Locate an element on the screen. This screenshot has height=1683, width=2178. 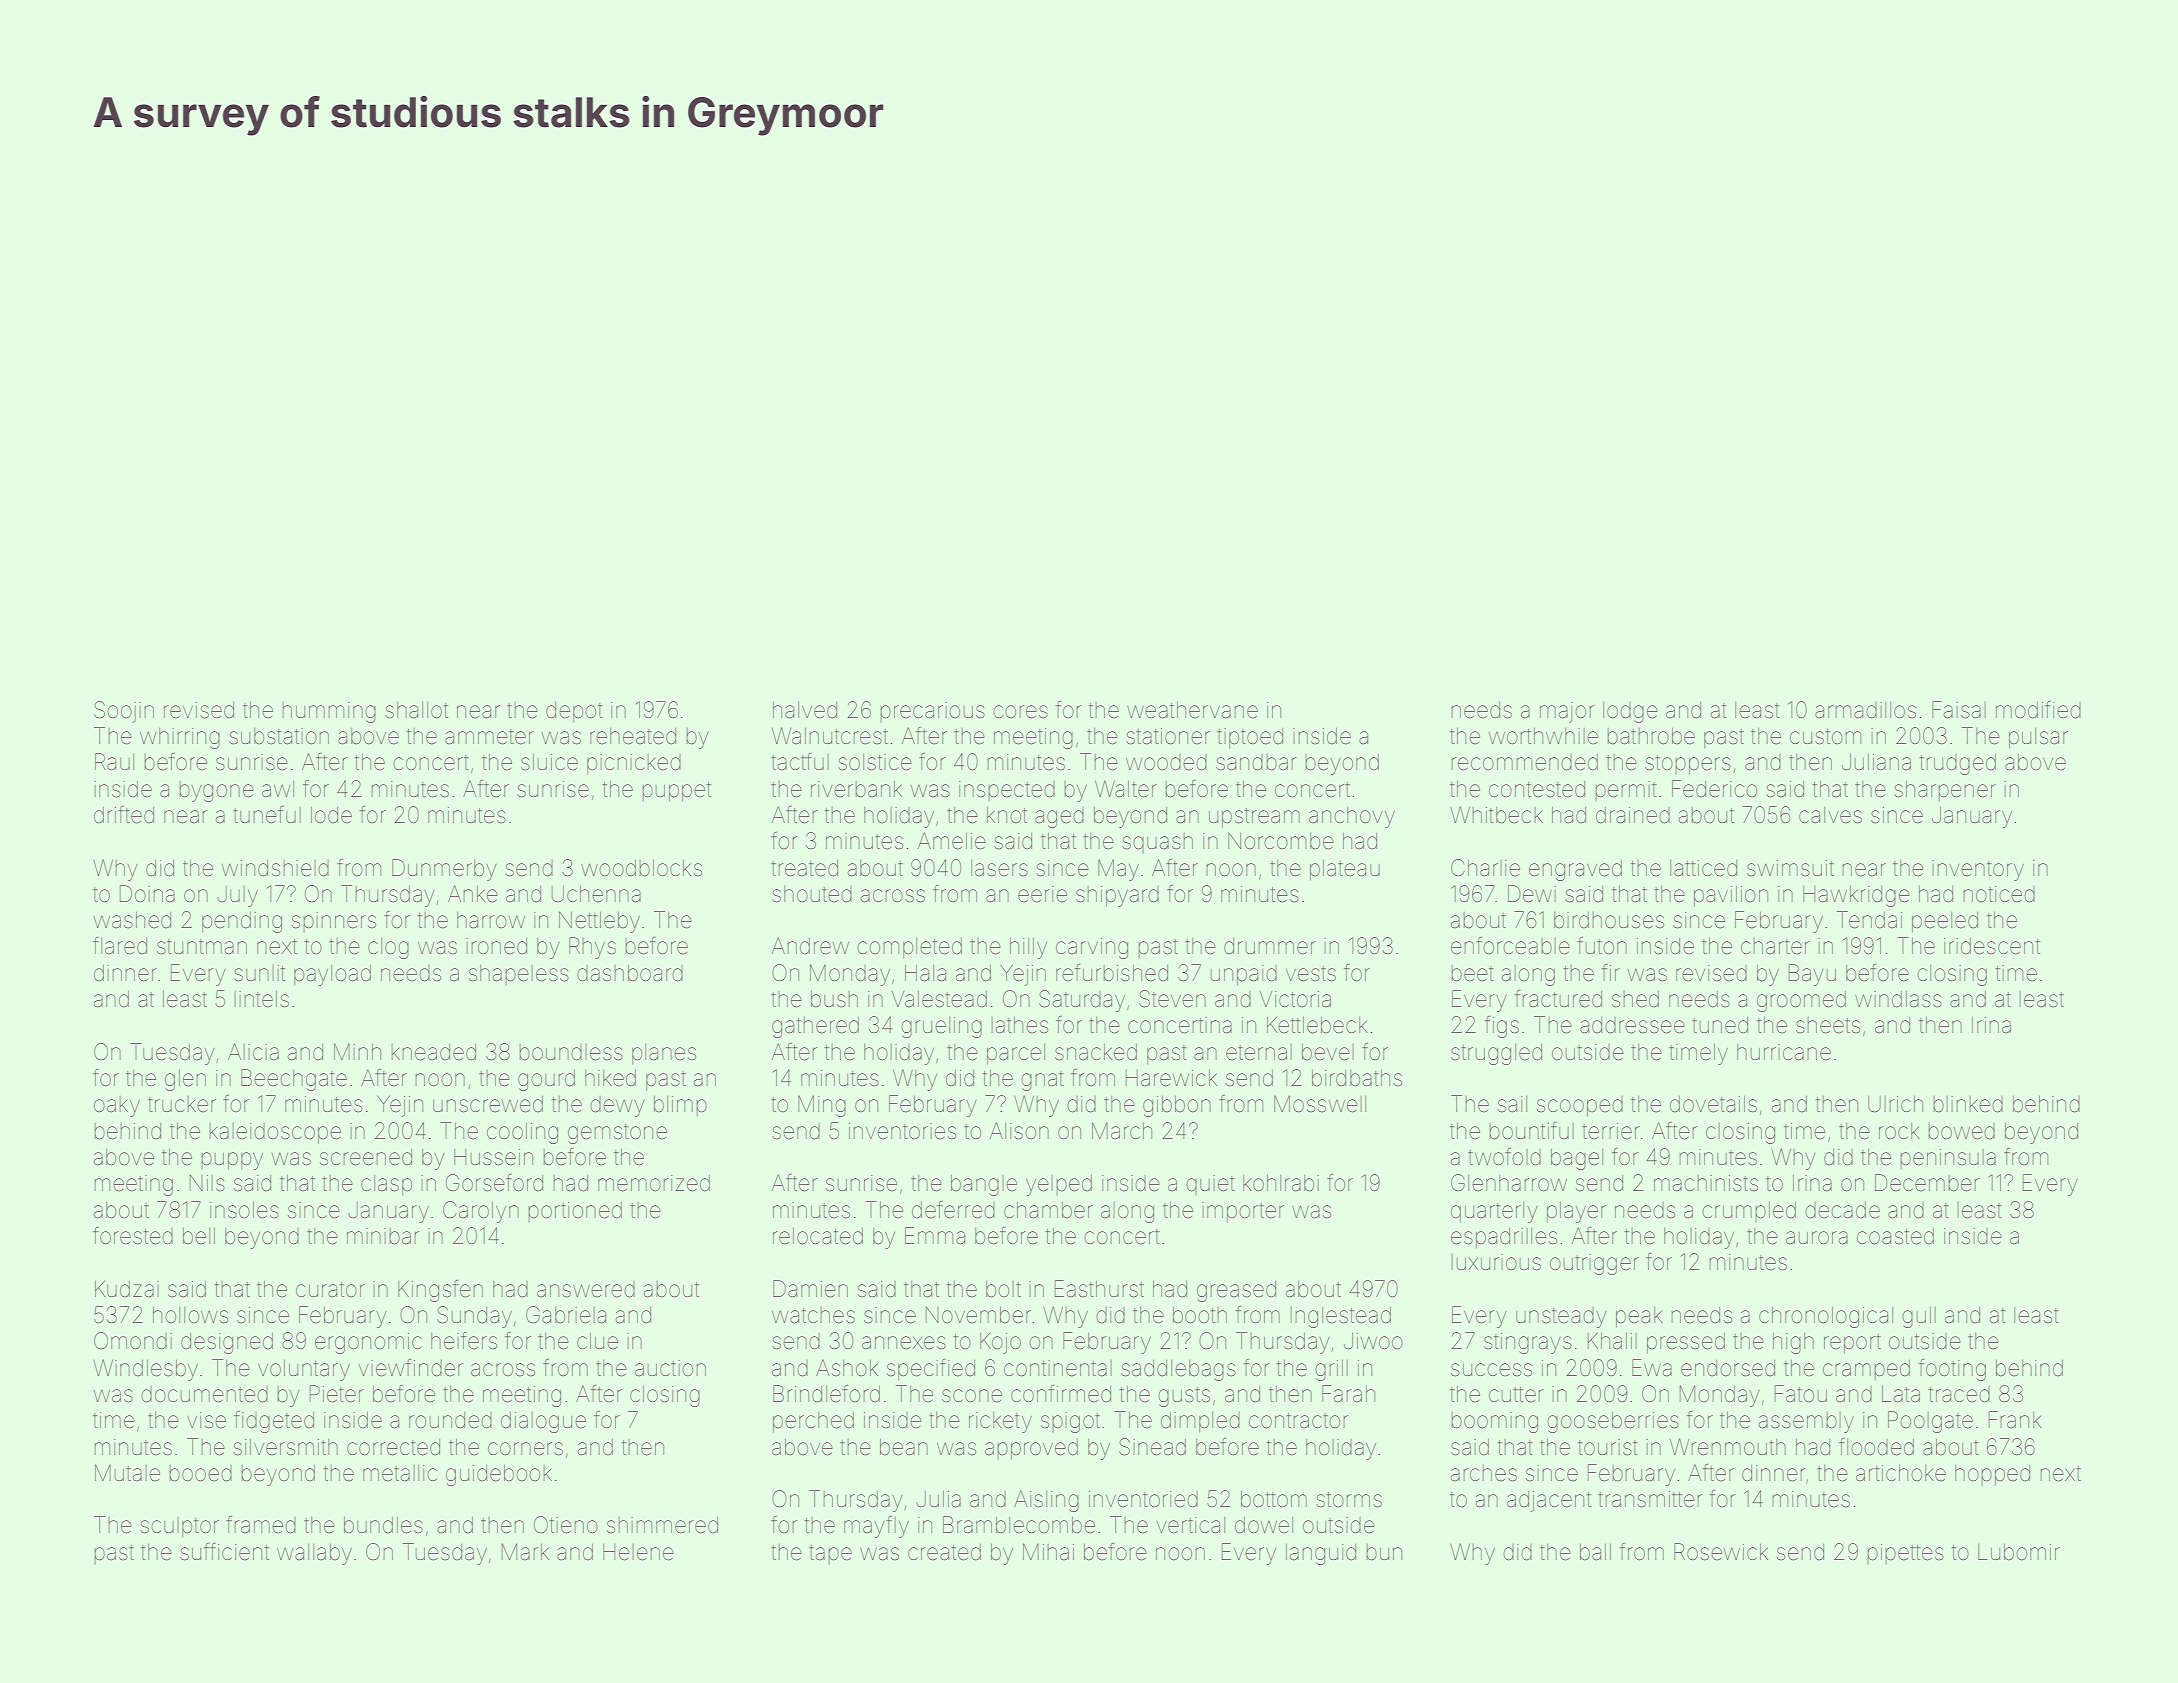
woodblocks is located at coordinates (641, 868).
